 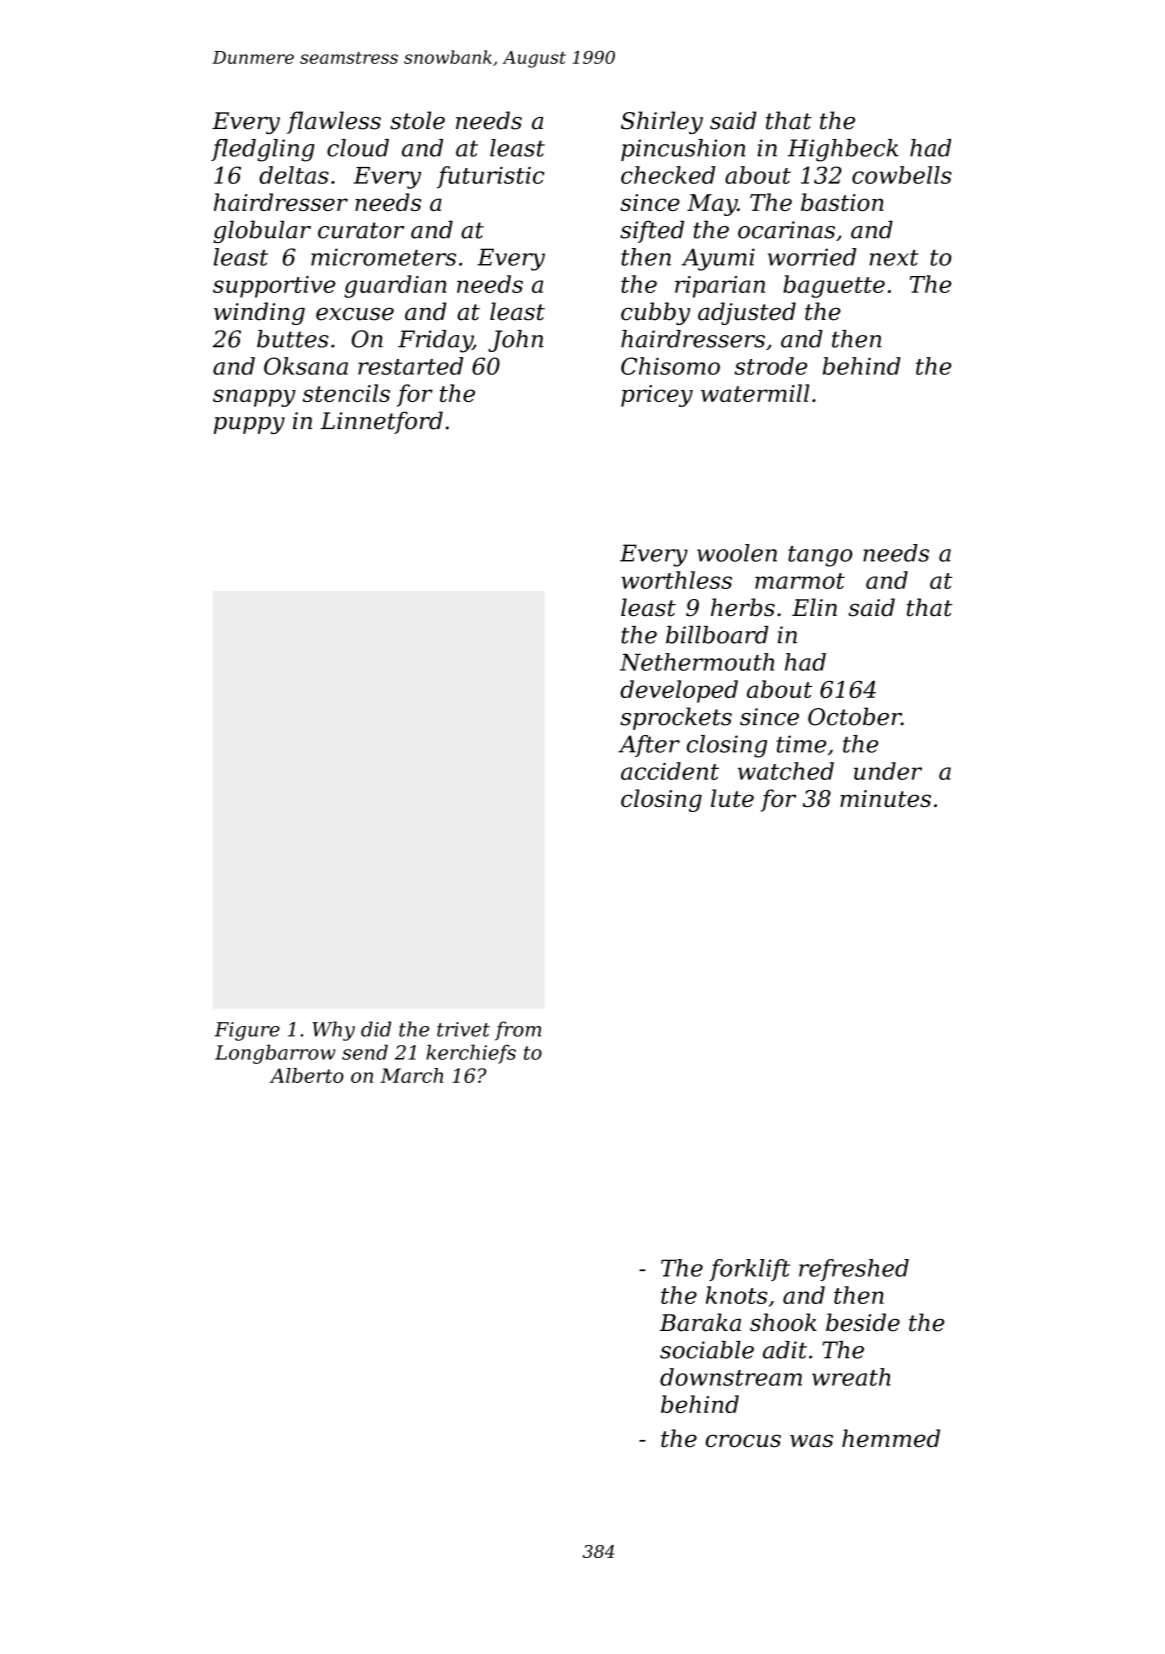 I want to click on kerchiefs, so click(x=471, y=1054).
